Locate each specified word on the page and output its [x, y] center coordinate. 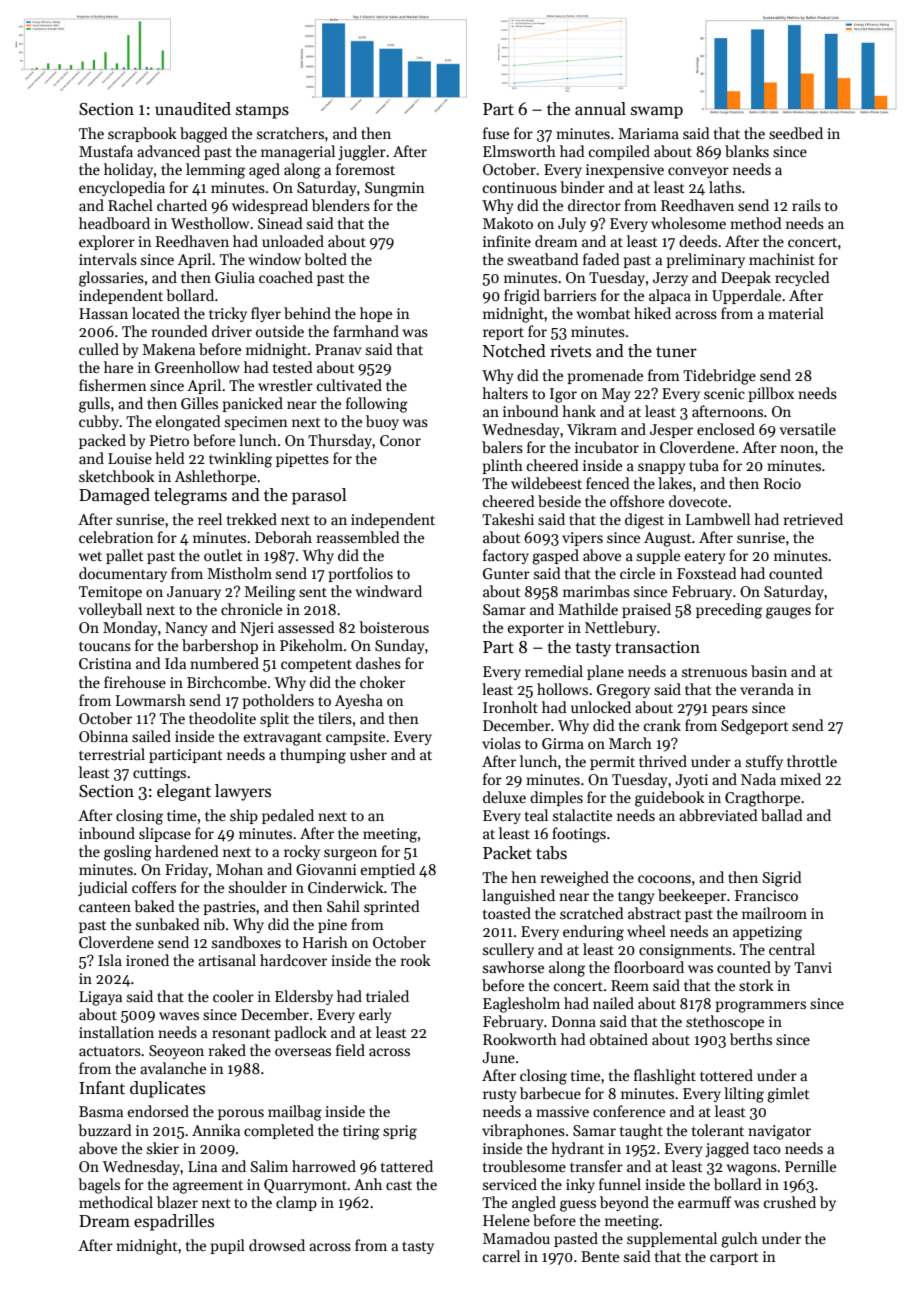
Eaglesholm [521, 1005]
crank [662, 725]
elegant [184, 792]
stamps [262, 111]
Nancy [186, 629]
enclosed [726, 429]
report [503, 334]
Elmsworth [519, 151]
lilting [744, 1095]
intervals [108, 259]
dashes [378, 663]
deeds [698, 241]
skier [163, 1148]
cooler [233, 996]
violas [501, 743]
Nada [758, 779]
